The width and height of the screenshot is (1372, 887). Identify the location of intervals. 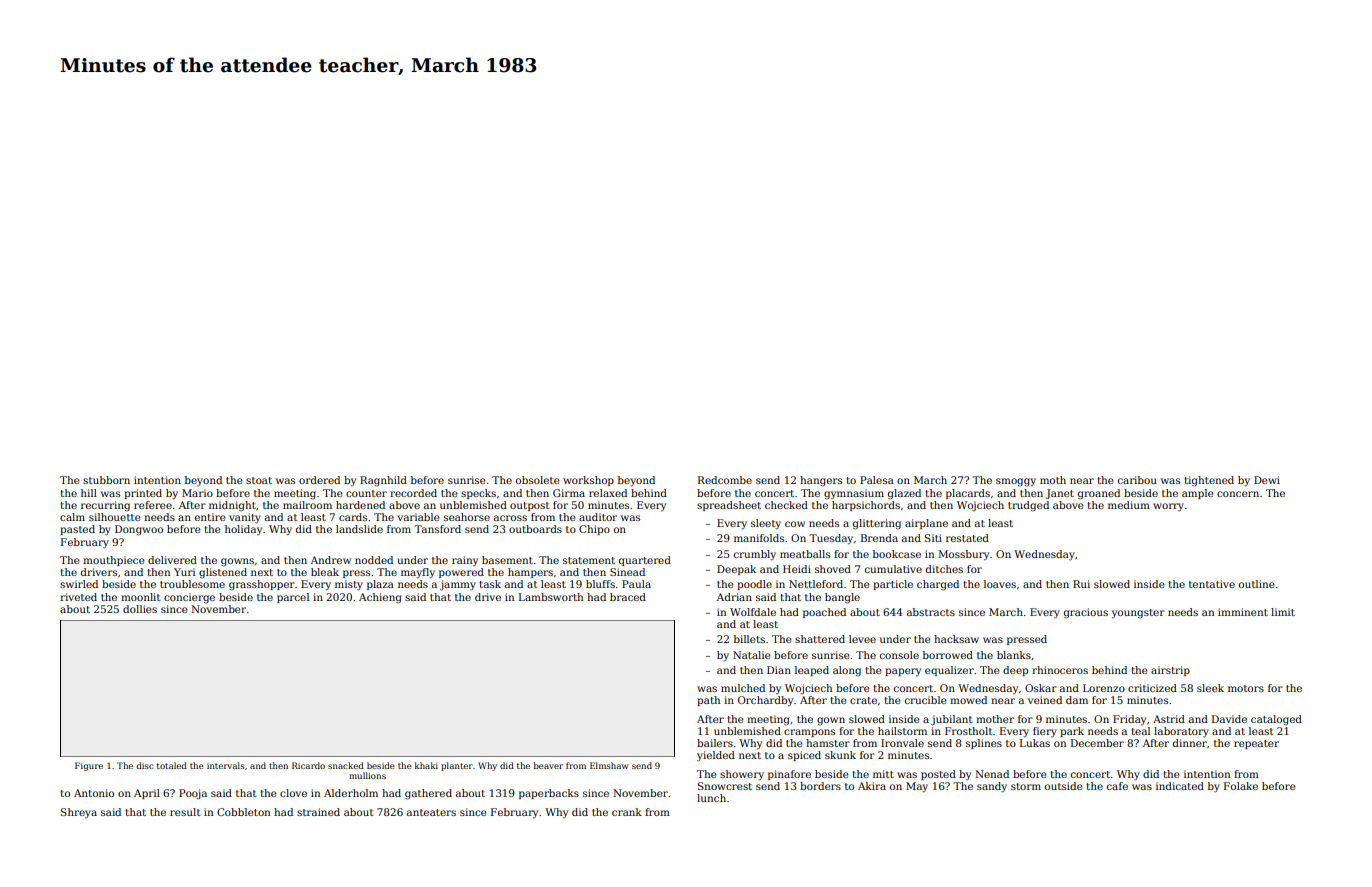
(226, 765).
